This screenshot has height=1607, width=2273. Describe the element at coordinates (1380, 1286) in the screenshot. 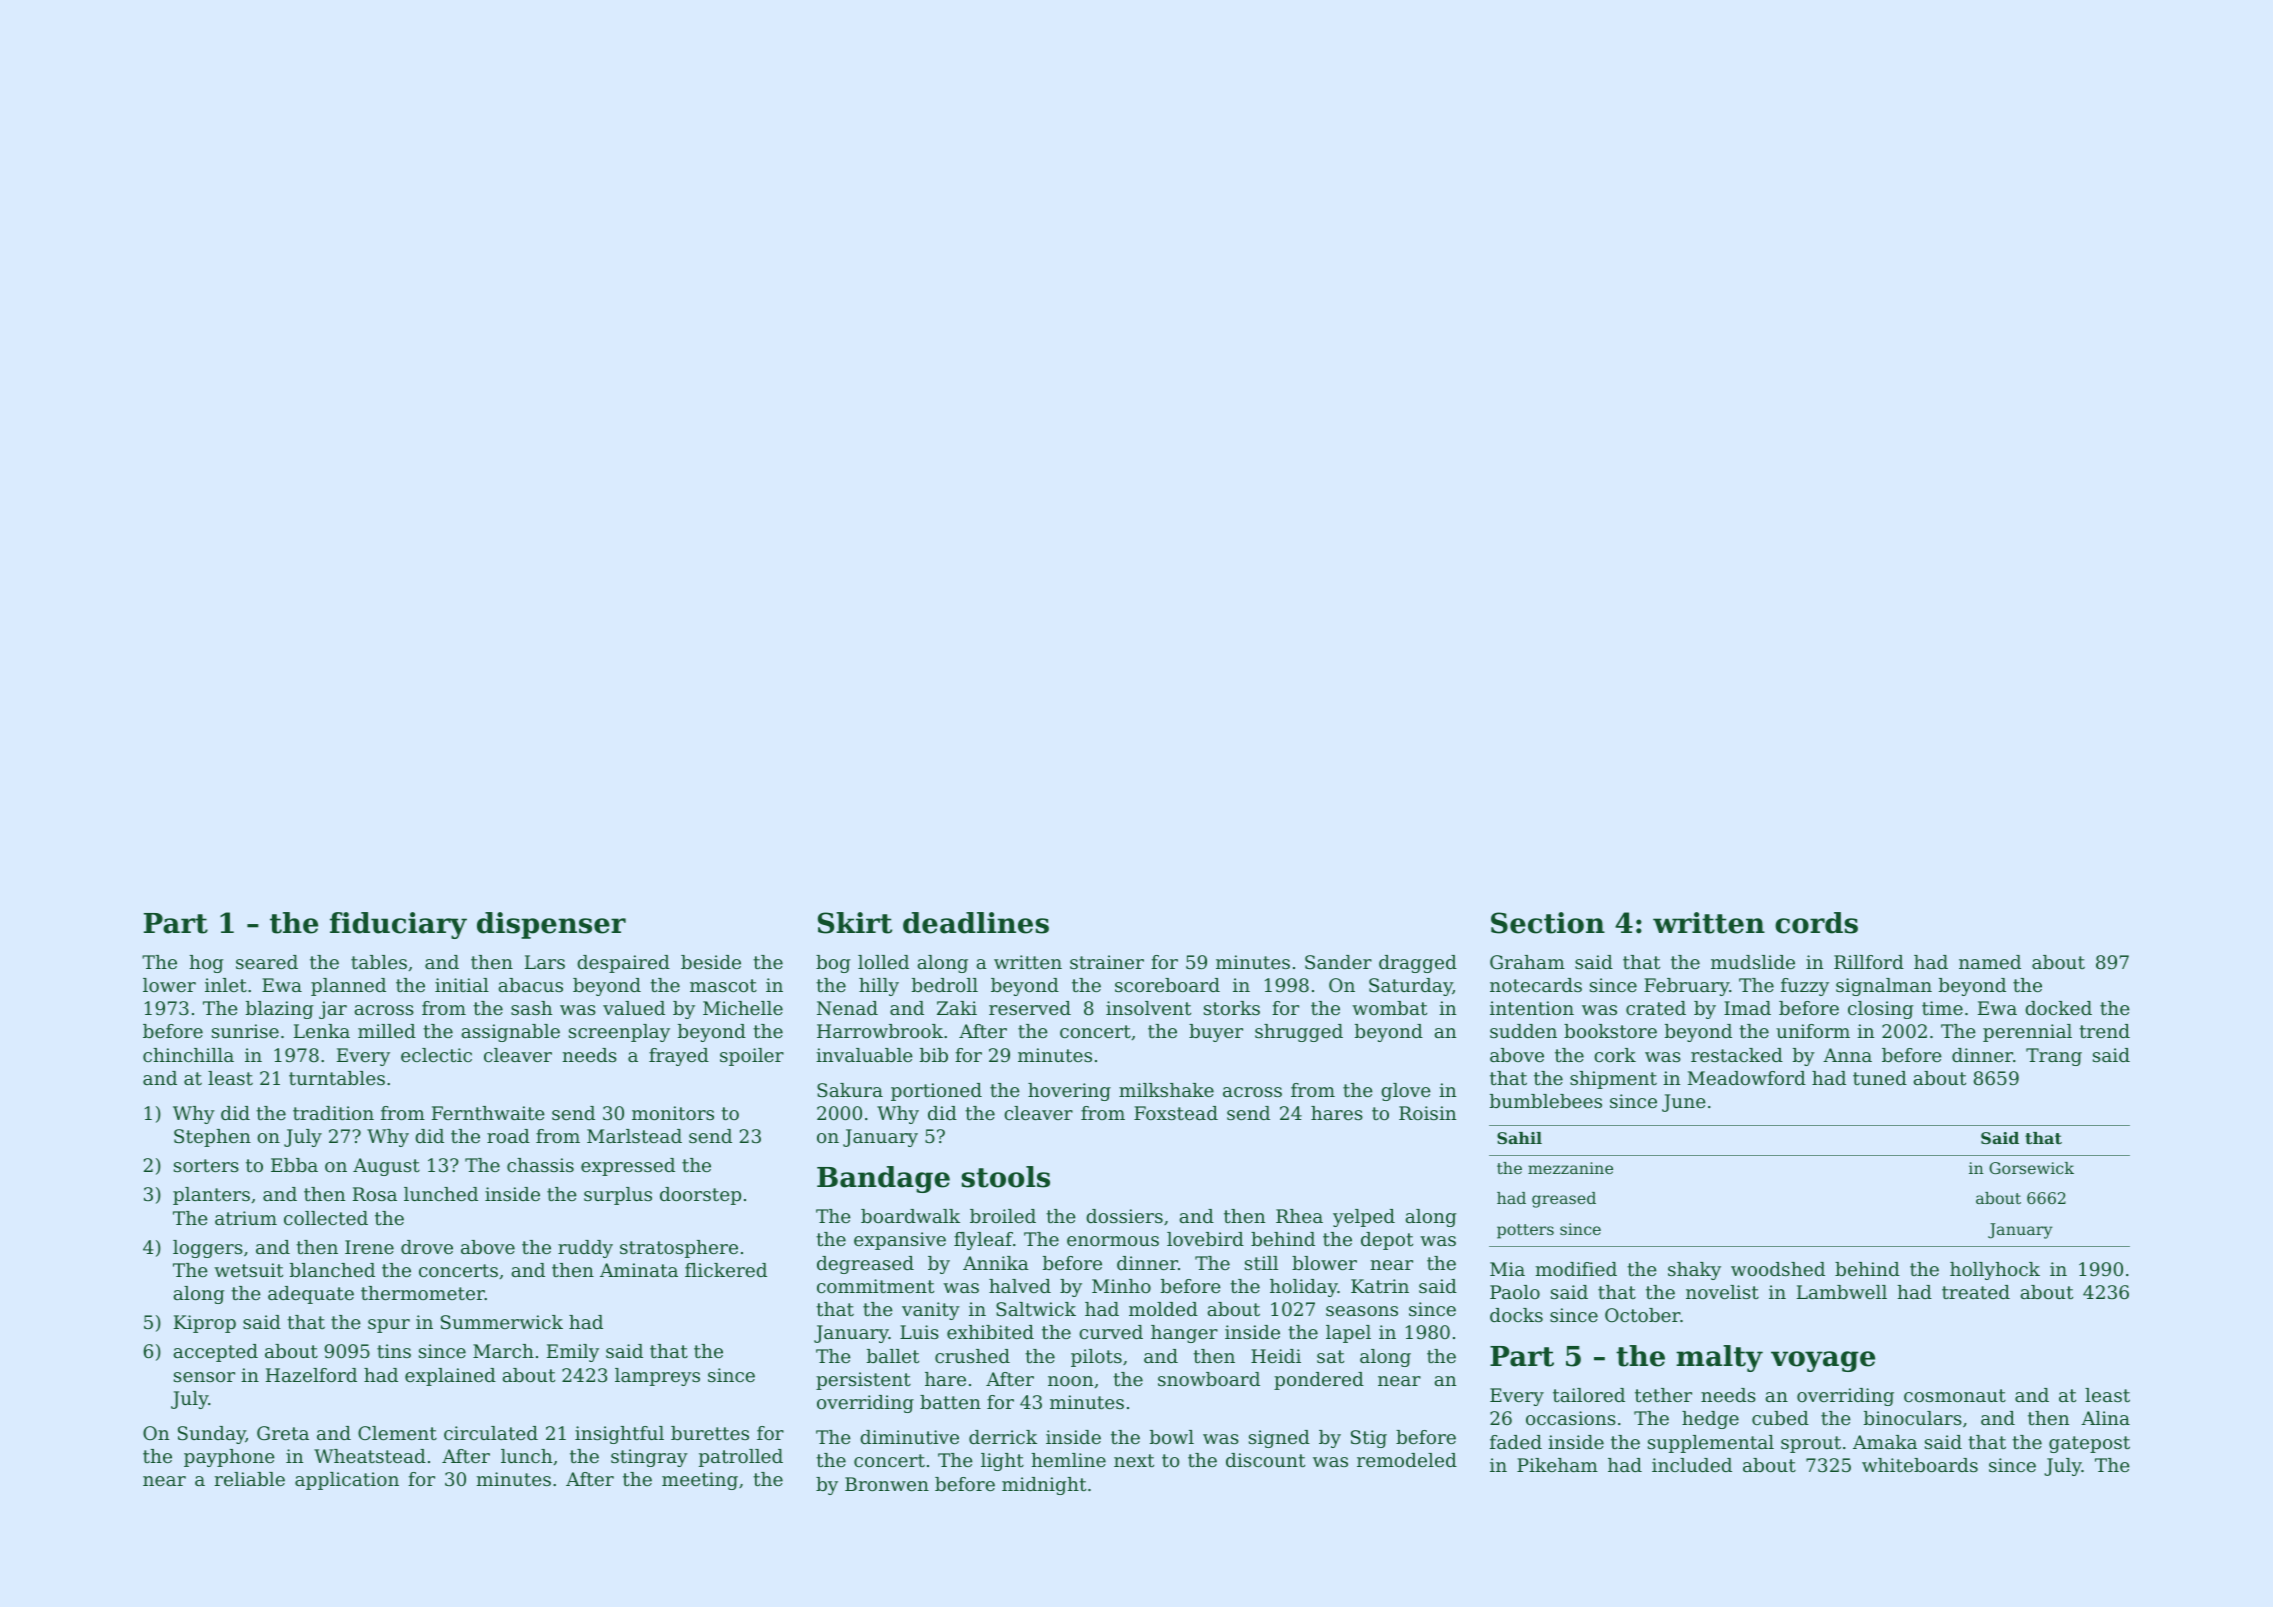

I see `Katrin` at that location.
